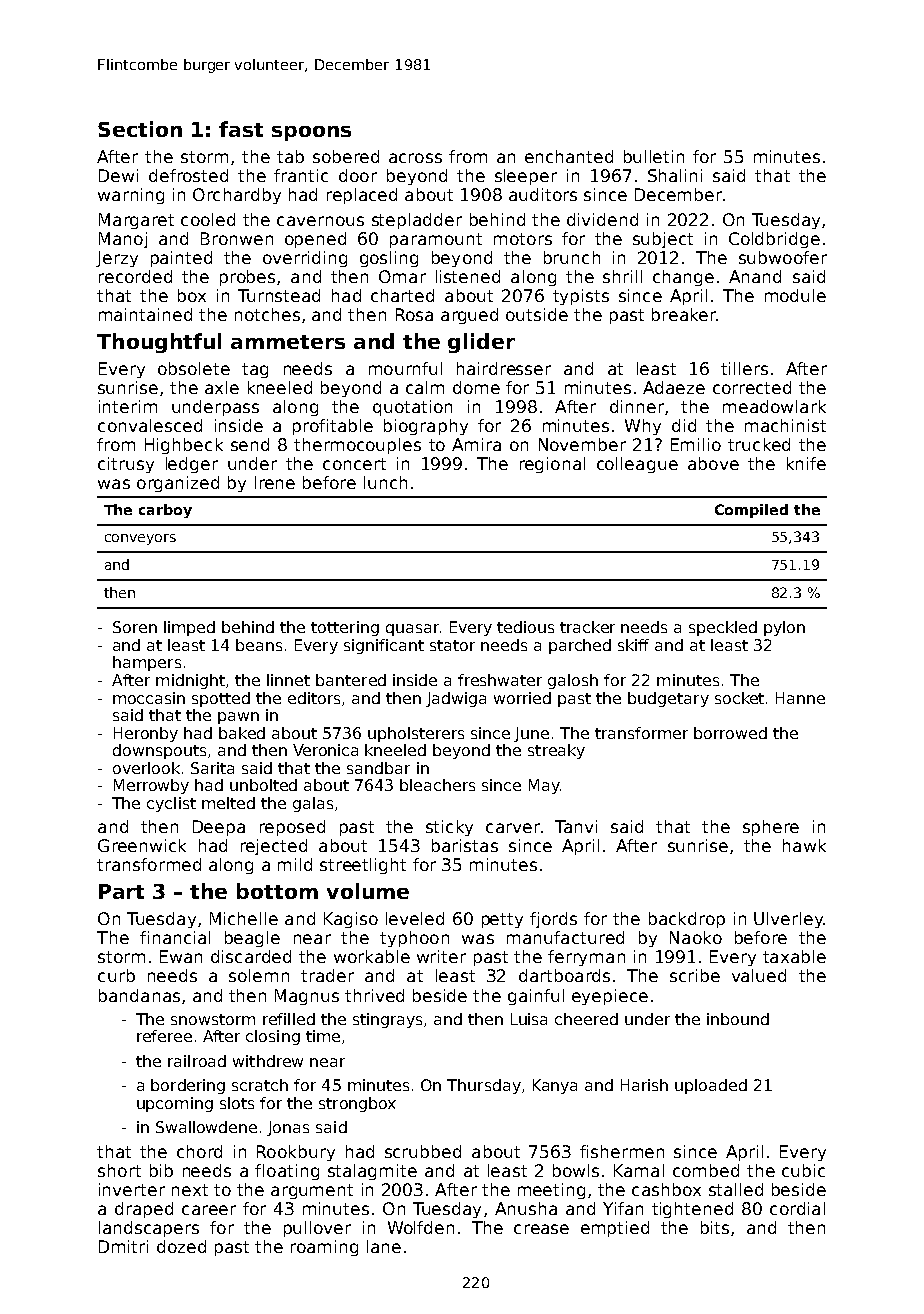  Describe the element at coordinates (675, 175) in the page. I see `Shalini` at that location.
